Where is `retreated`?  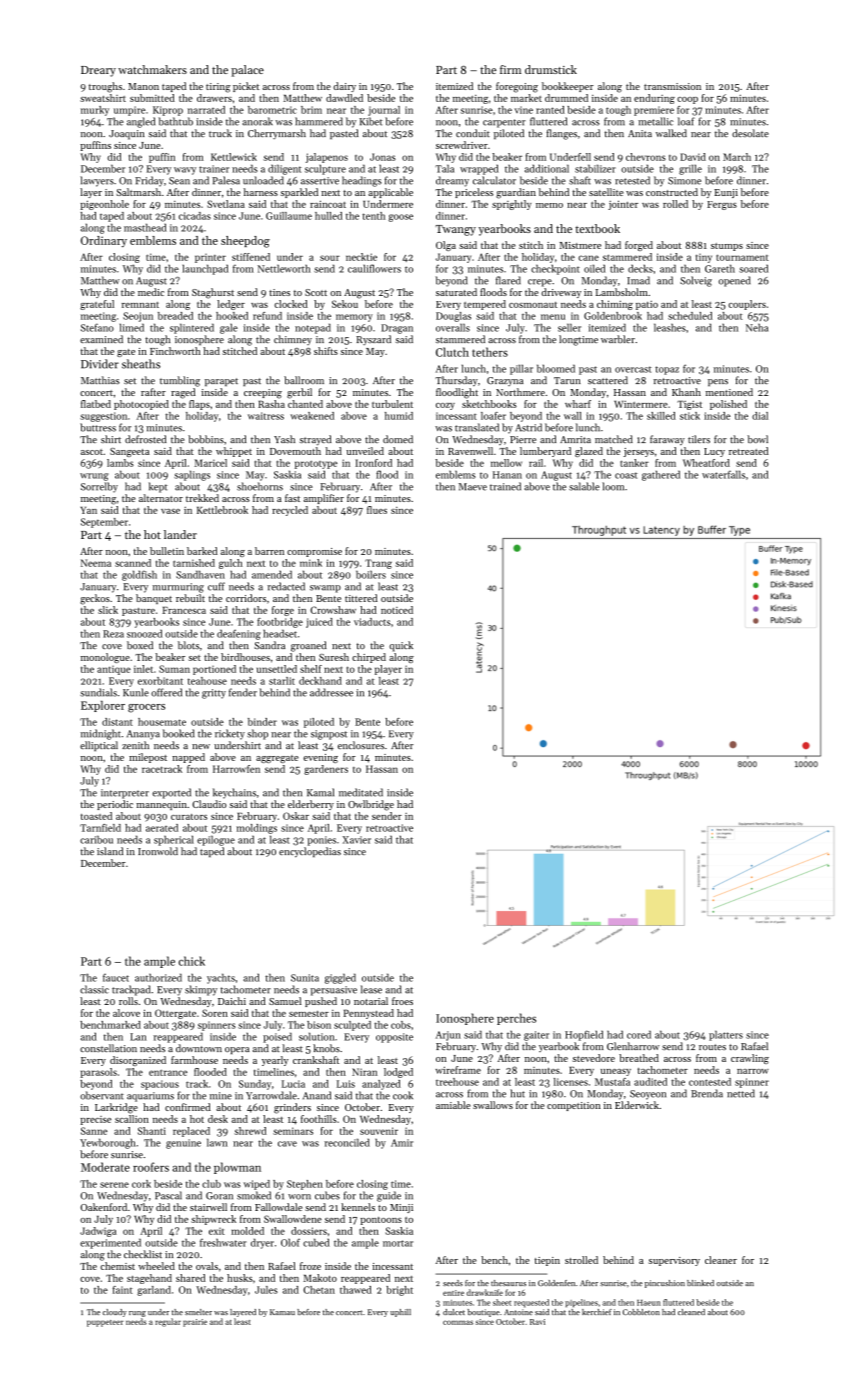
retreated is located at coordinates (748, 451).
